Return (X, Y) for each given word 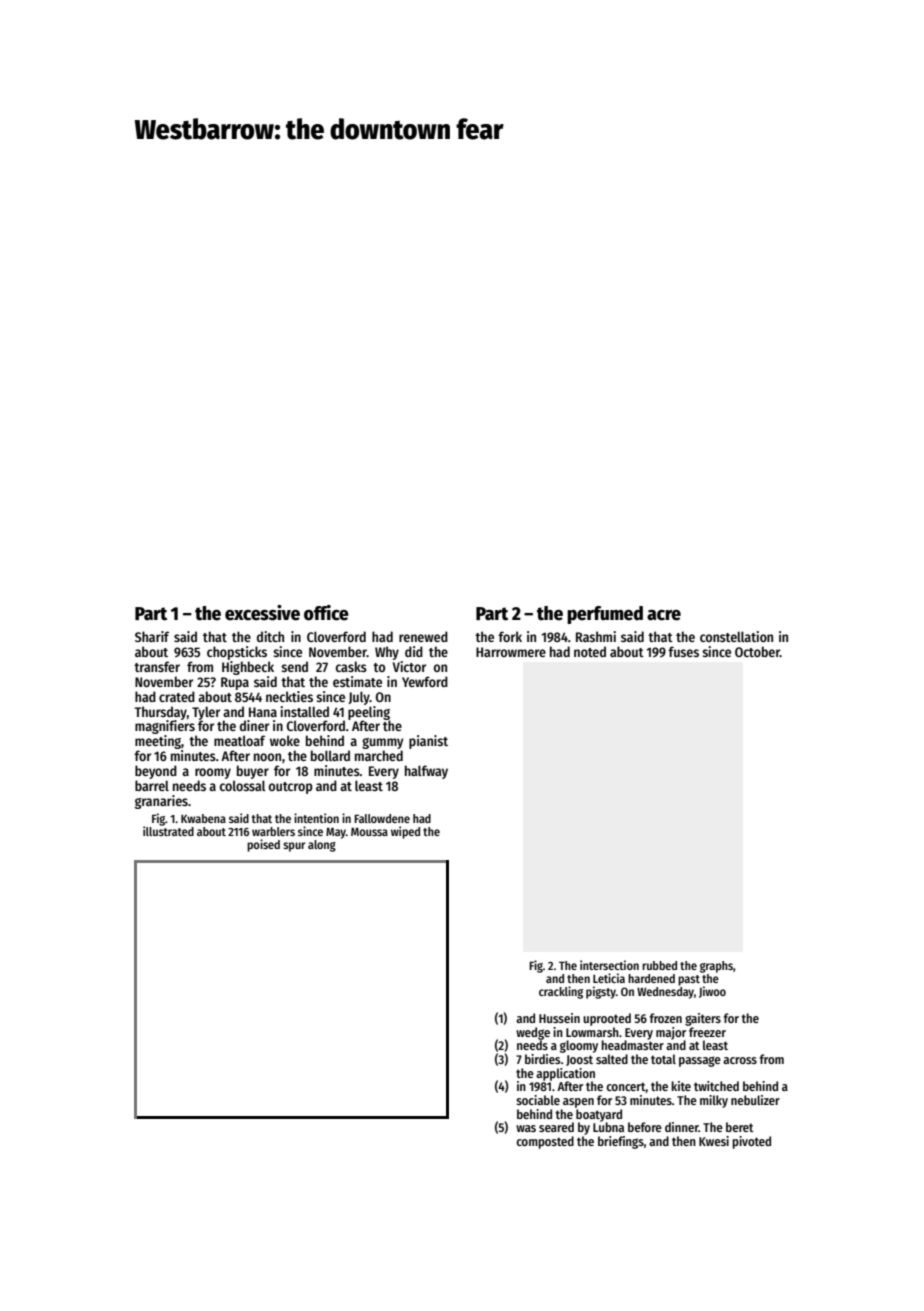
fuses (683, 651)
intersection (609, 965)
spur (294, 847)
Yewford (425, 681)
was (526, 1128)
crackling (561, 992)
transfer (157, 666)
